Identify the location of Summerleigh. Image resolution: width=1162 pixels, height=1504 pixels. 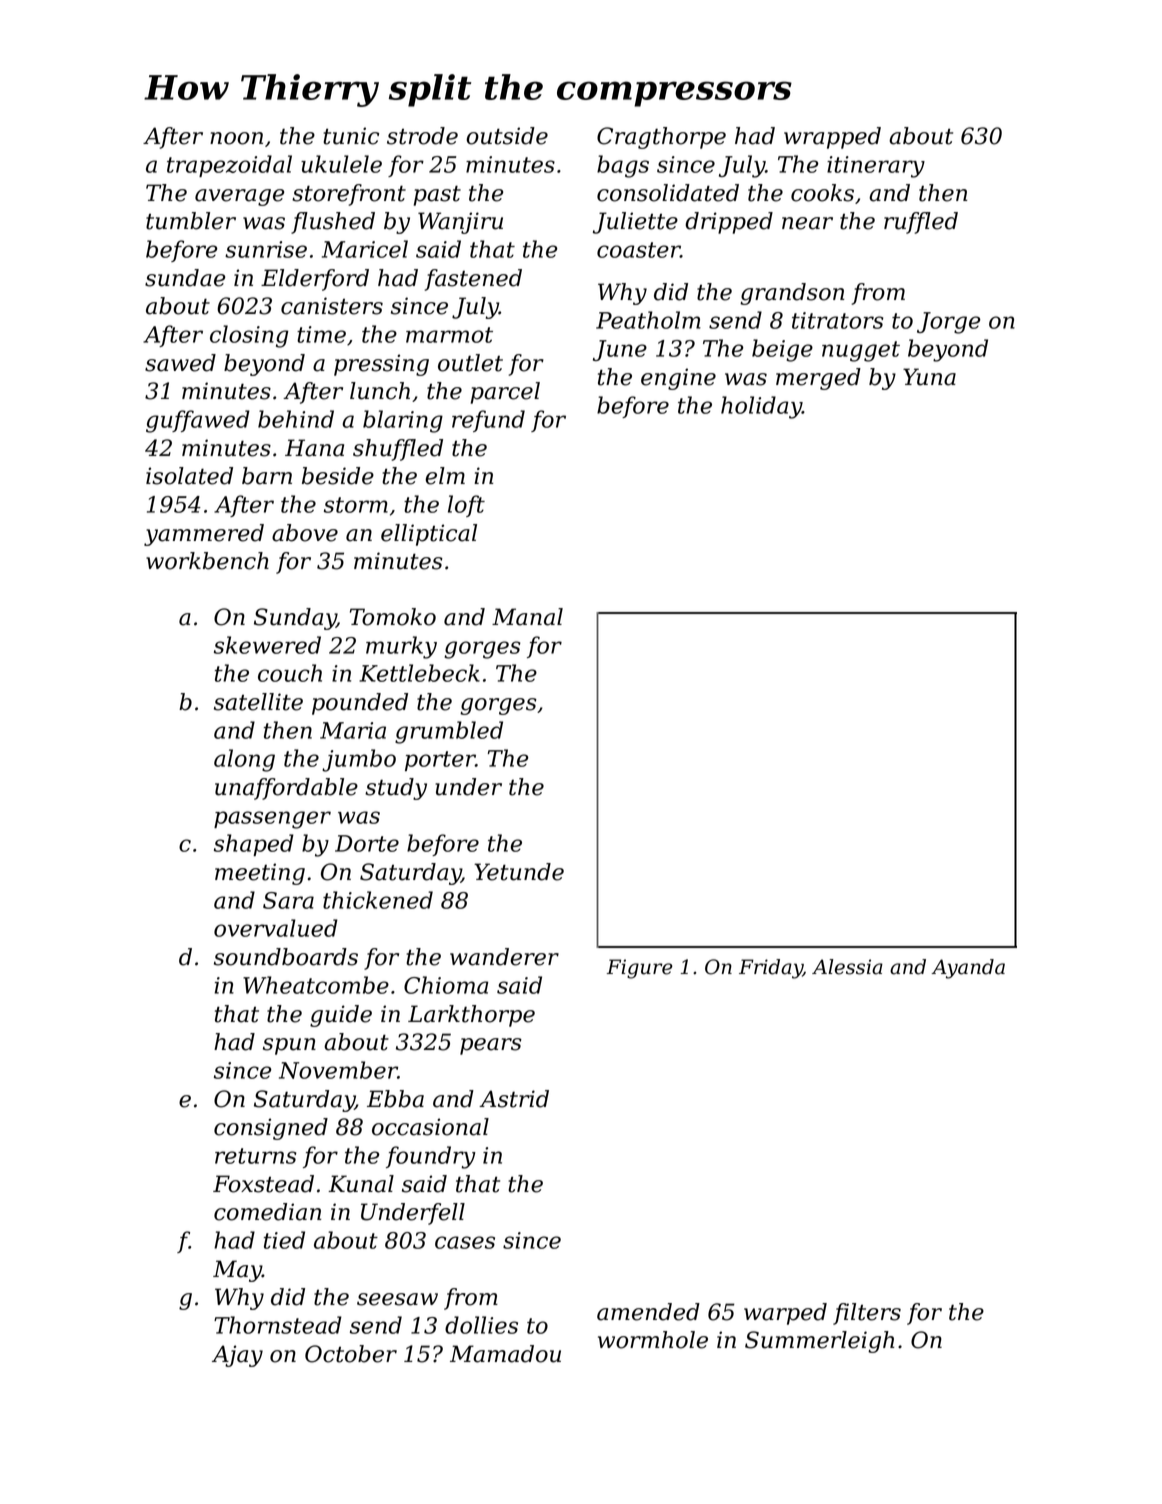
(819, 1342).
